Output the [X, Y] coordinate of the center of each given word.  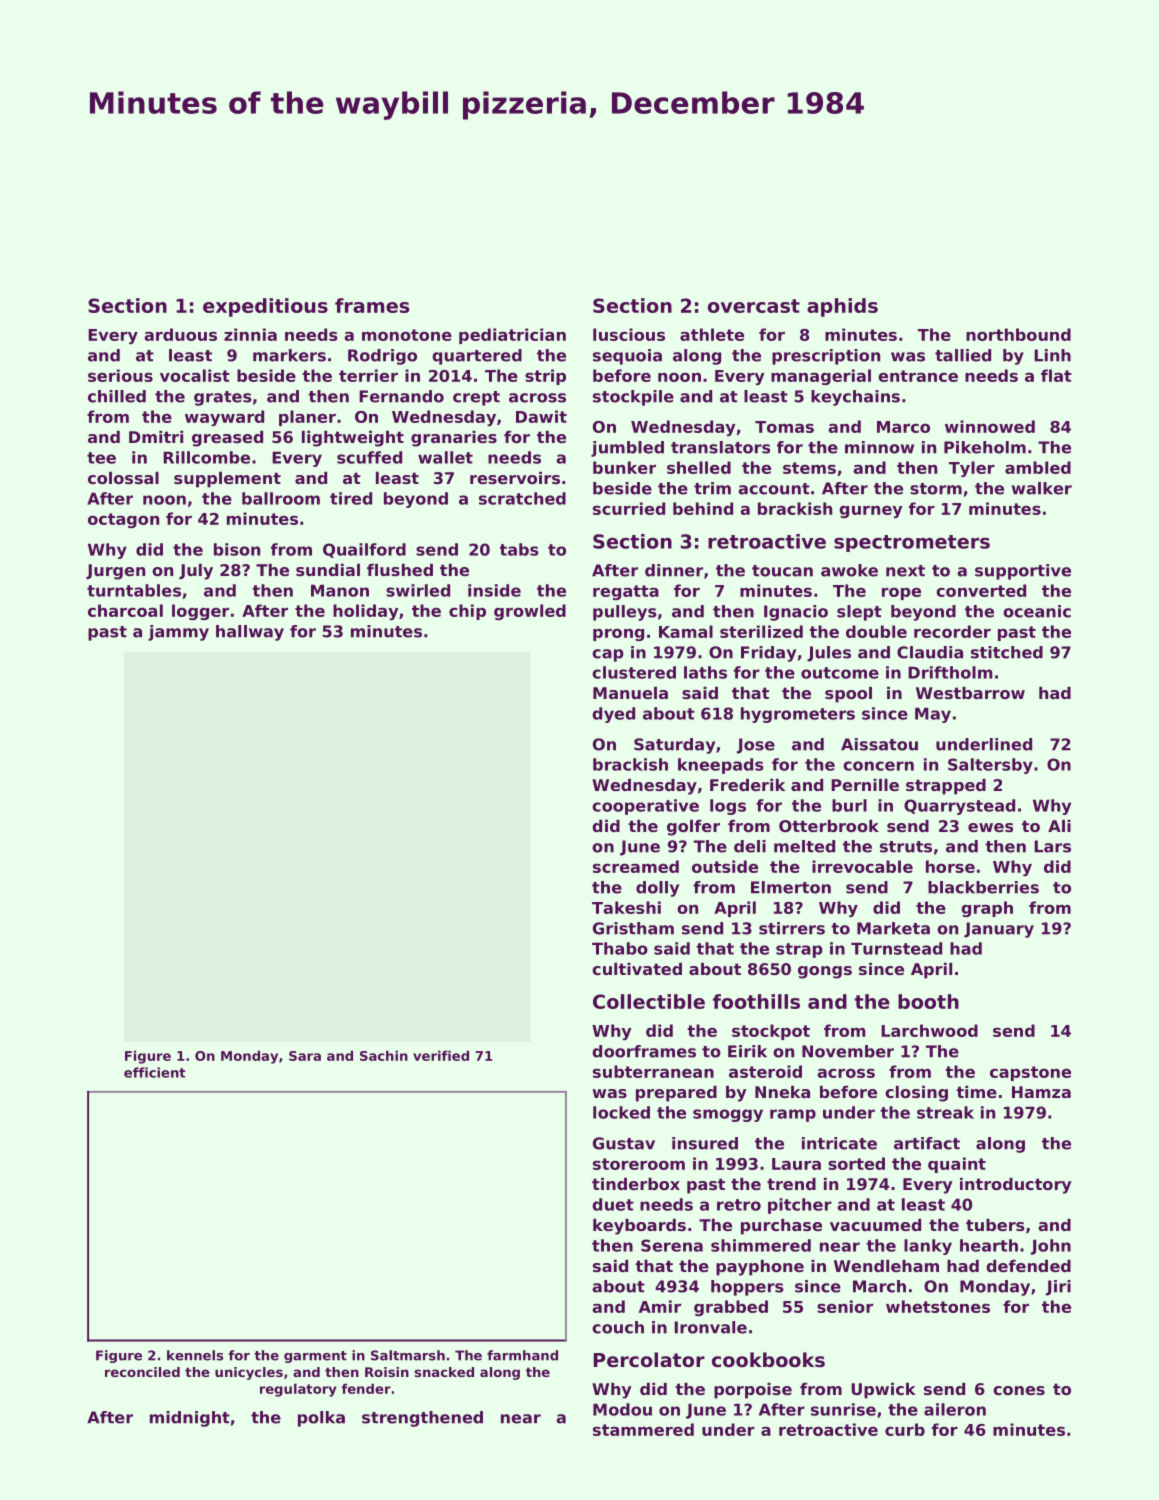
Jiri [1058, 1288]
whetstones [938, 1306]
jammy [178, 633]
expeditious [265, 307]
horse [950, 866]
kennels [195, 1355]
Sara [305, 1056]
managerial [821, 377]
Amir [660, 1306]
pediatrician [512, 336]
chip [467, 612]
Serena [672, 1245]
